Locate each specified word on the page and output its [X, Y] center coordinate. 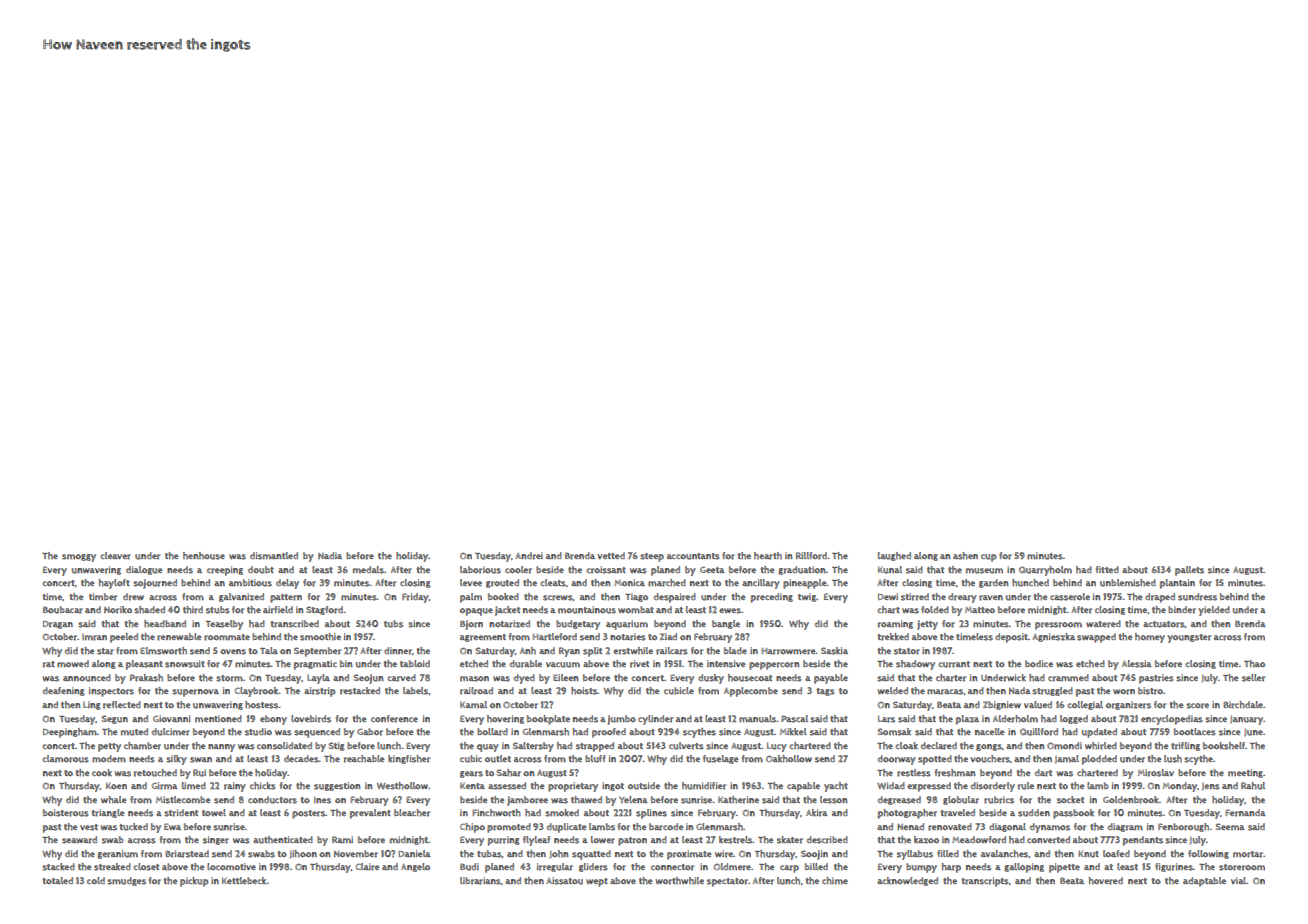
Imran [94, 637]
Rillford [811, 556]
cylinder [655, 720]
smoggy [79, 558]
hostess [261, 705]
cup [989, 558]
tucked [133, 827]
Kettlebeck [244, 880]
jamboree [527, 801]
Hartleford [555, 637]
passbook [1073, 814]
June [1253, 732]
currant [954, 664]
